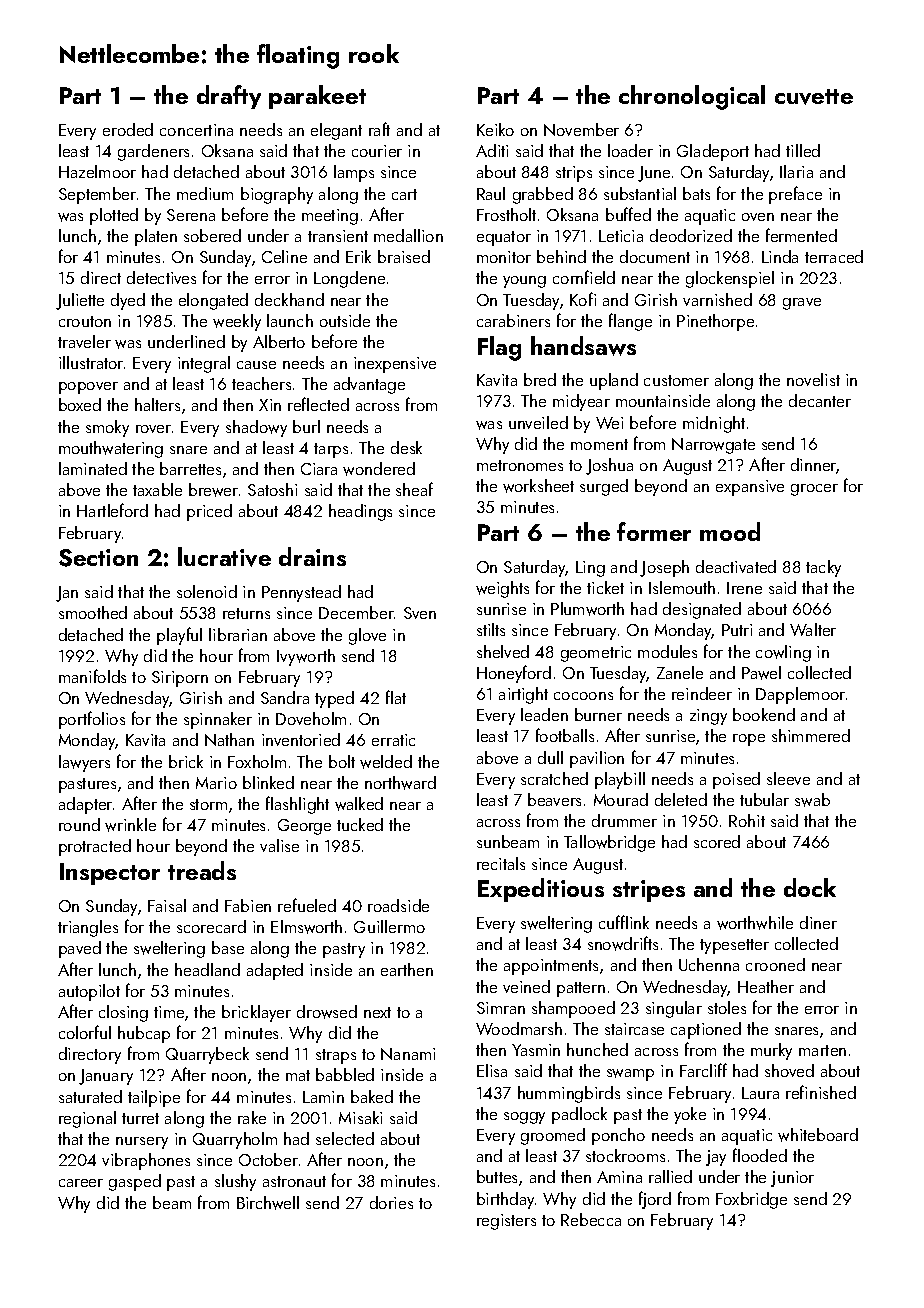 This screenshot has width=924, height=1308. Describe the element at coordinates (414, 489) in the screenshot. I see `sheaf` at that location.
